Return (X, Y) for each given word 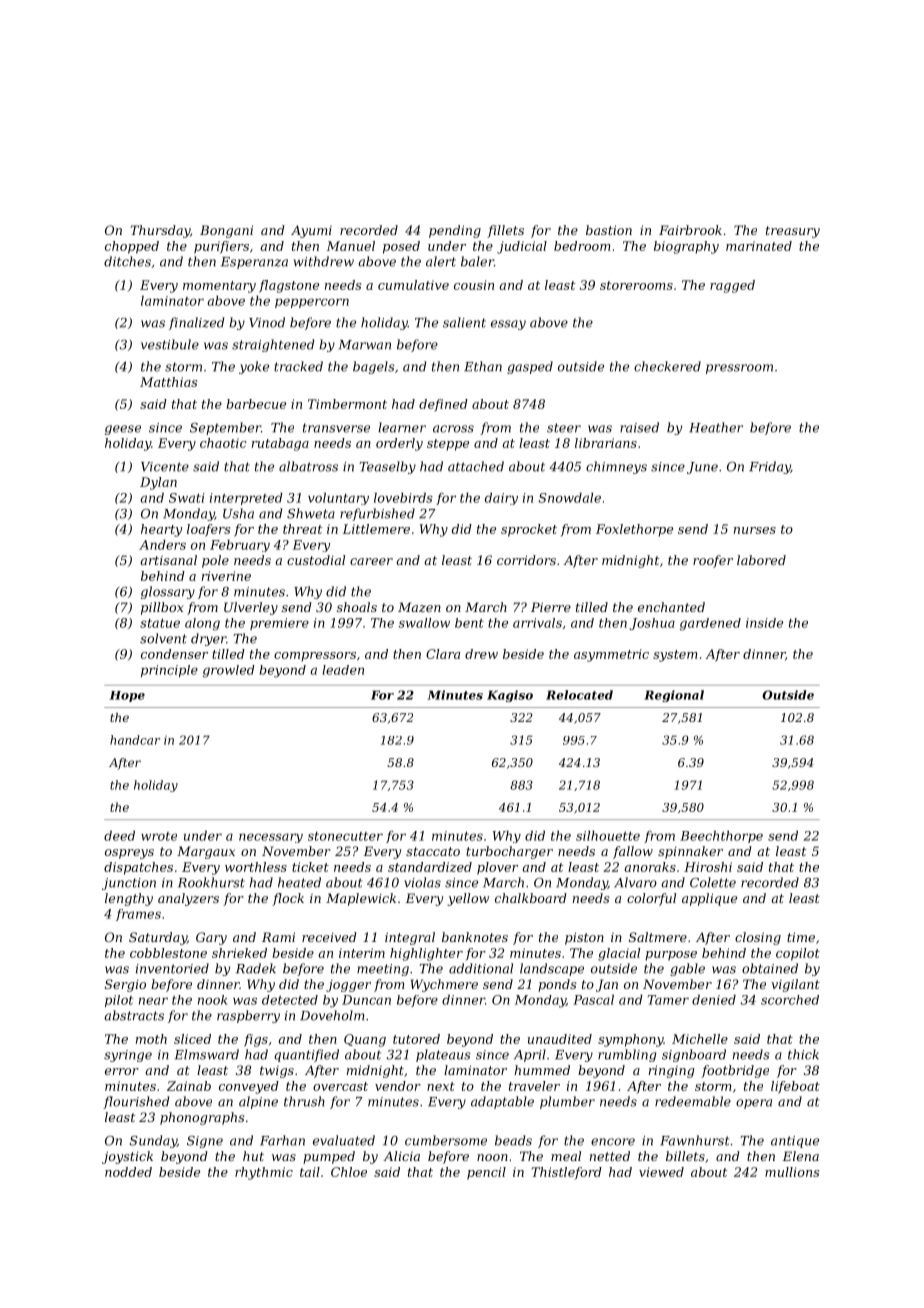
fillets (505, 231)
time (801, 937)
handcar (135, 740)
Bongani (226, 231)
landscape (552, 969)
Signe (205, 1142)
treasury (793, 232)
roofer (713, 561)
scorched (790, 1000)
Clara (443, 654)
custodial (316, 560)
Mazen (419, 607)
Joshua (652, 624)
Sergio (125, 985)
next (441, 1086)
